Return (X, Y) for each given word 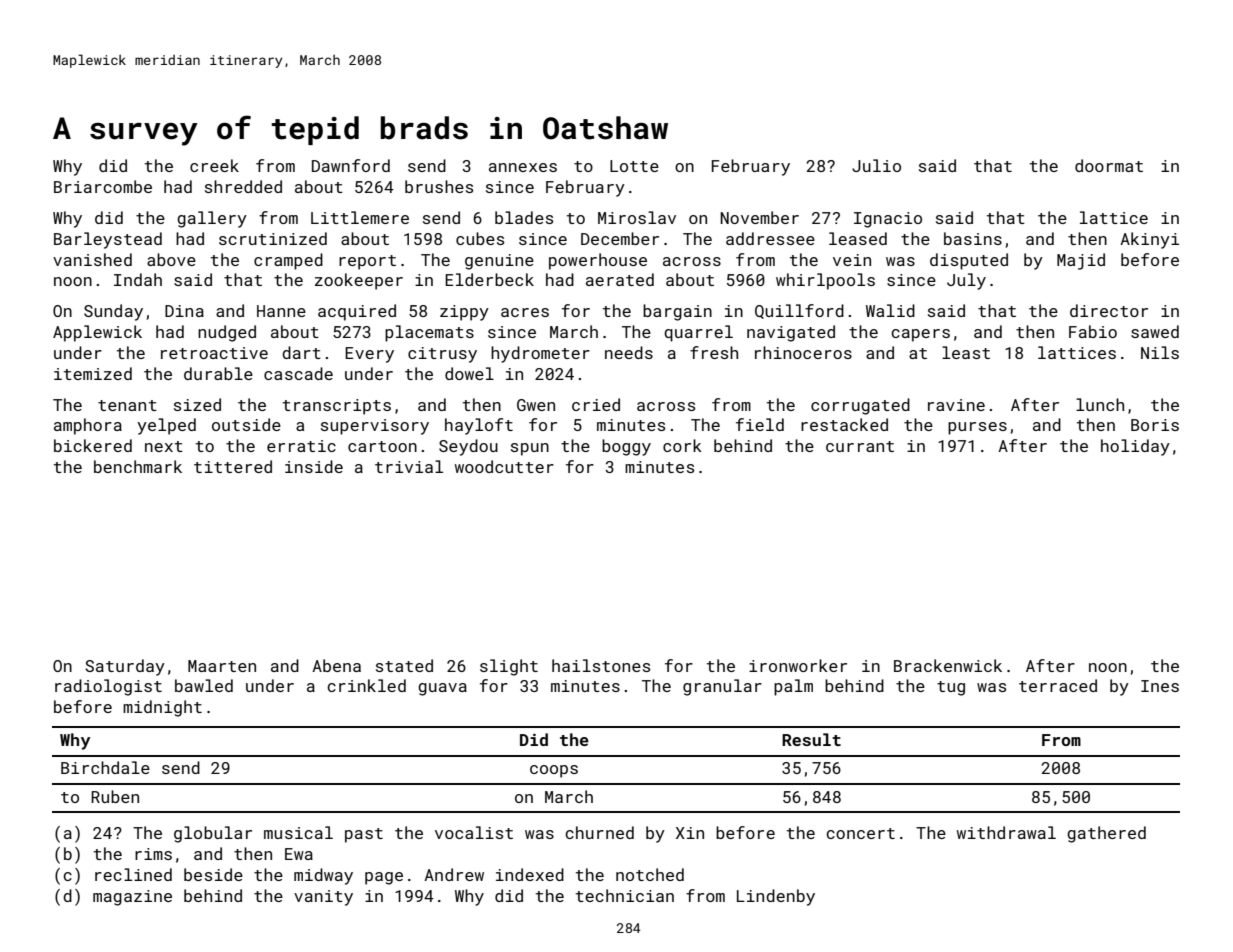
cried (596, 404)
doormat (1109, 165)
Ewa (299, 854)
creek (214, 165)
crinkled (366, 685)
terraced (1058, 685)
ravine (956, 405)
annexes (523, 167)
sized (197, 404)
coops (554, 771)
